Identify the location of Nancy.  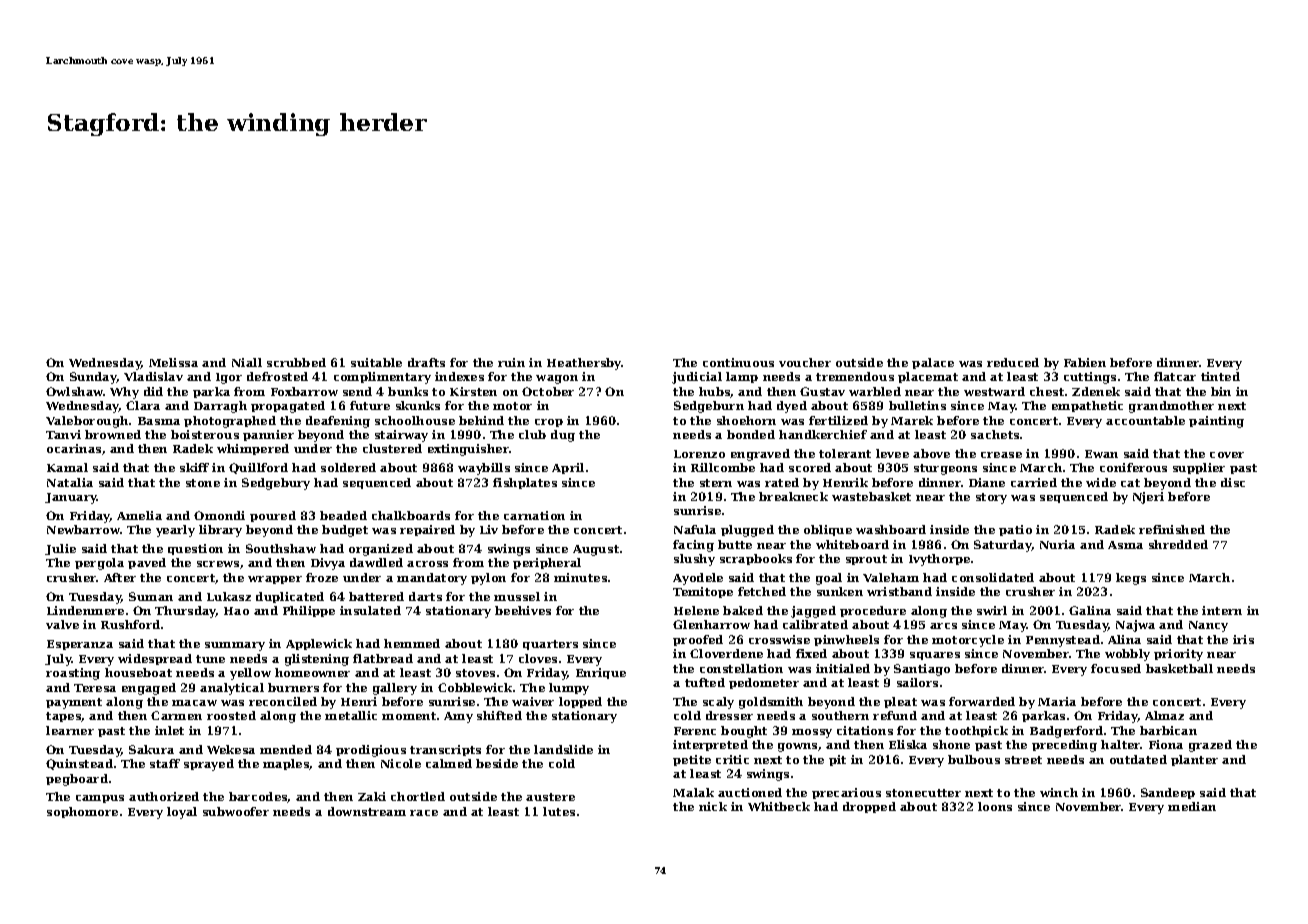
(1208, 626).
